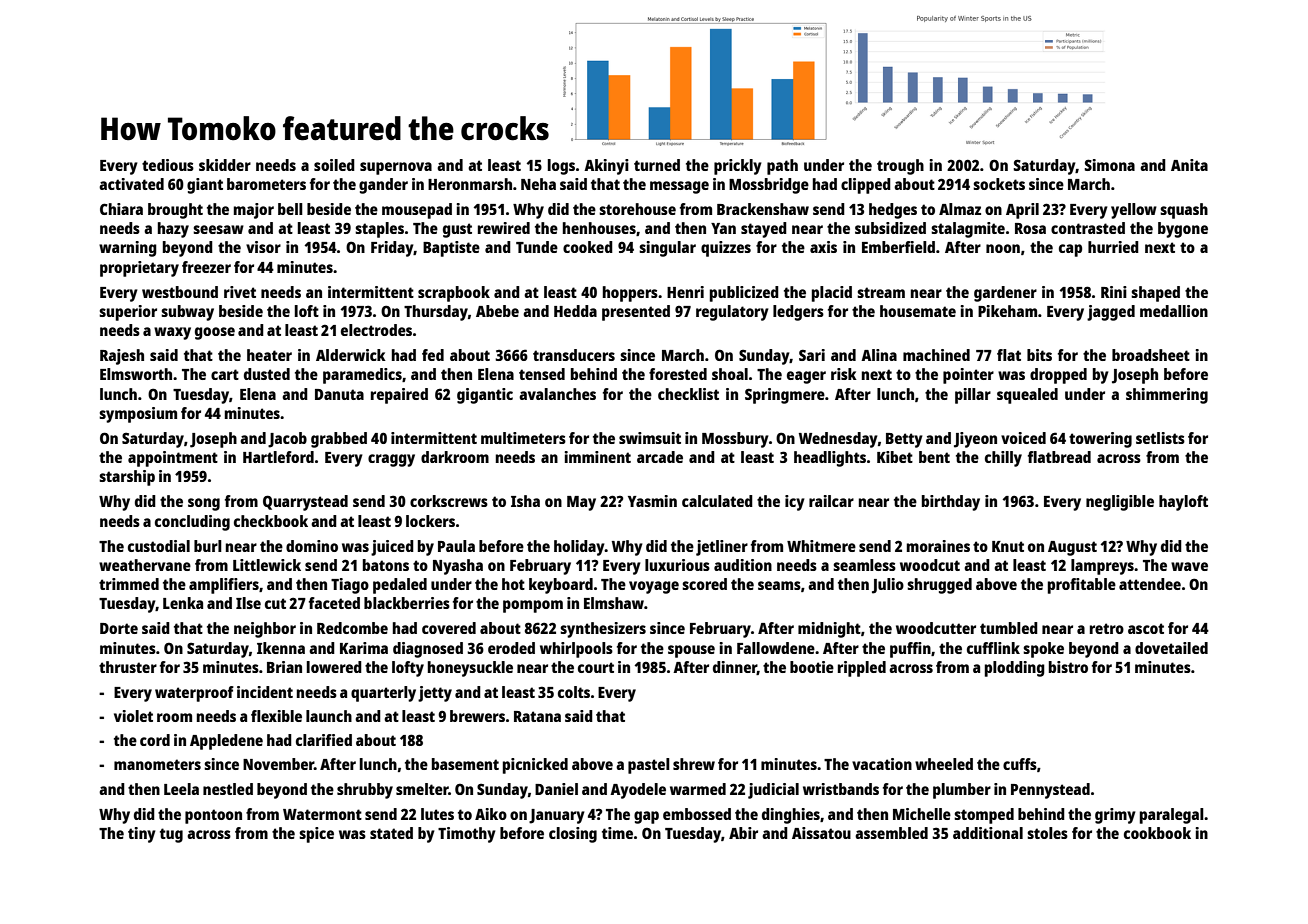 The height and width of the screenshot is (924, 1308). What do you see at coordinates (743, 833) in the screenshot?
I see `Abir` at bounding box center [743, 833].
